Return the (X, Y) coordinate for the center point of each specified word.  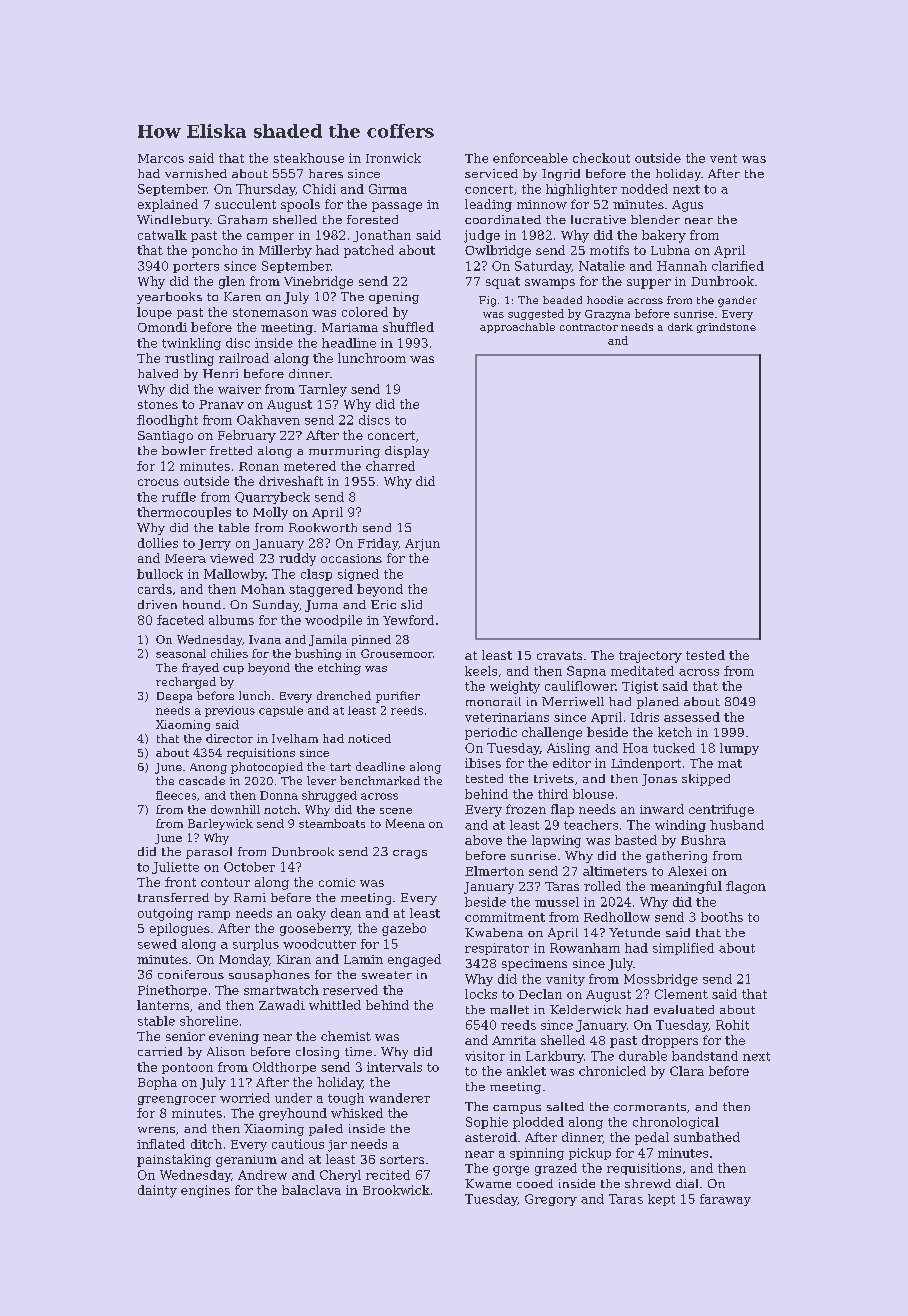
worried (245, 1098)
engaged (414, 960)
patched (369, 251)
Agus (687, 206)
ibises (483, 763)
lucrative (598, 219)
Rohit (732, 1025)
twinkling (191, 344)
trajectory (650, 657)
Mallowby (234, 575)
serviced (491, 173)
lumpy (739, 749)
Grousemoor (397, 653)
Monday (244, 960)
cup (233, 670)
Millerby (285, 251)
